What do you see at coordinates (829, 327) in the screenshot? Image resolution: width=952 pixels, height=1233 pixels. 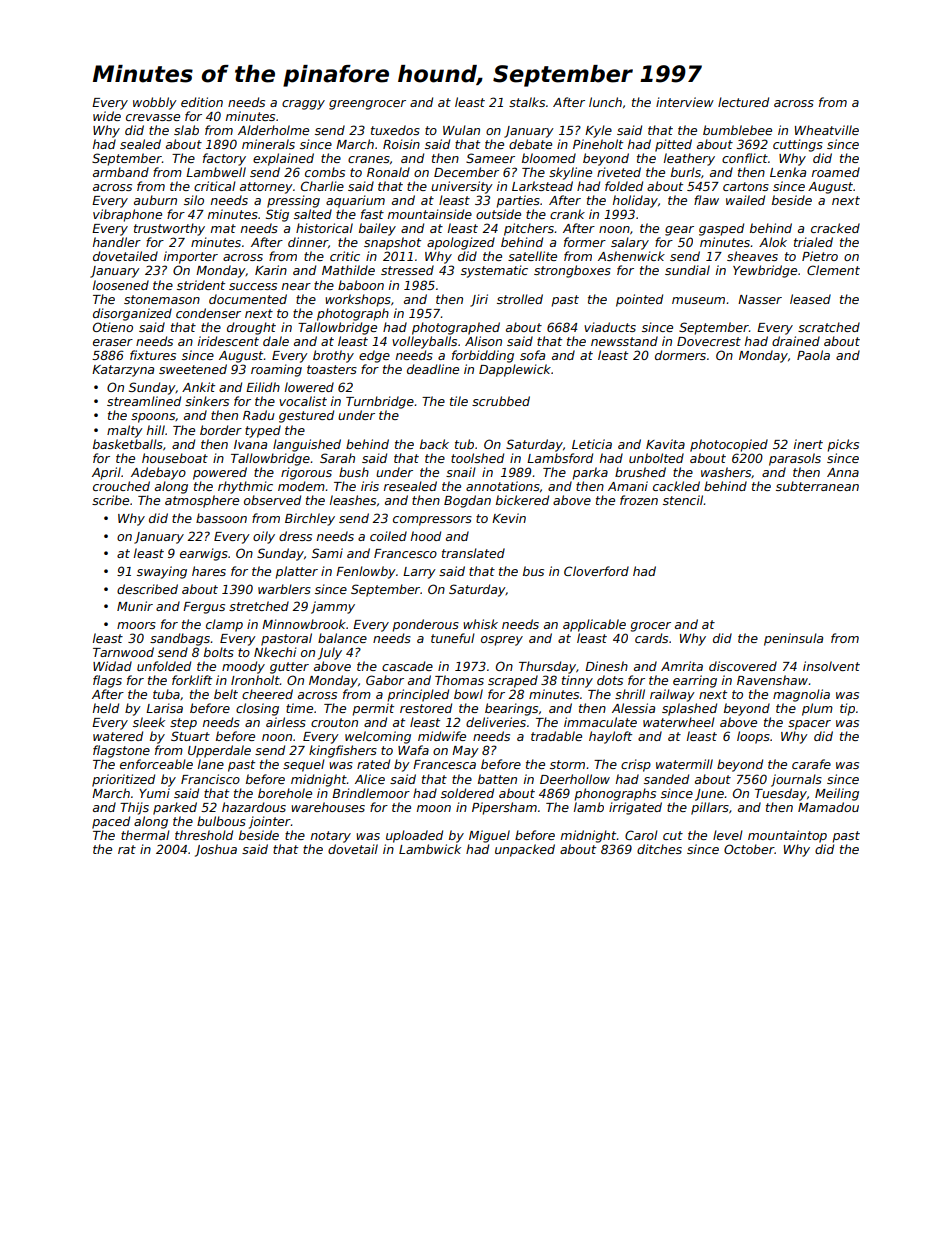 I see `scratched` at bounding box center [829, 327].
